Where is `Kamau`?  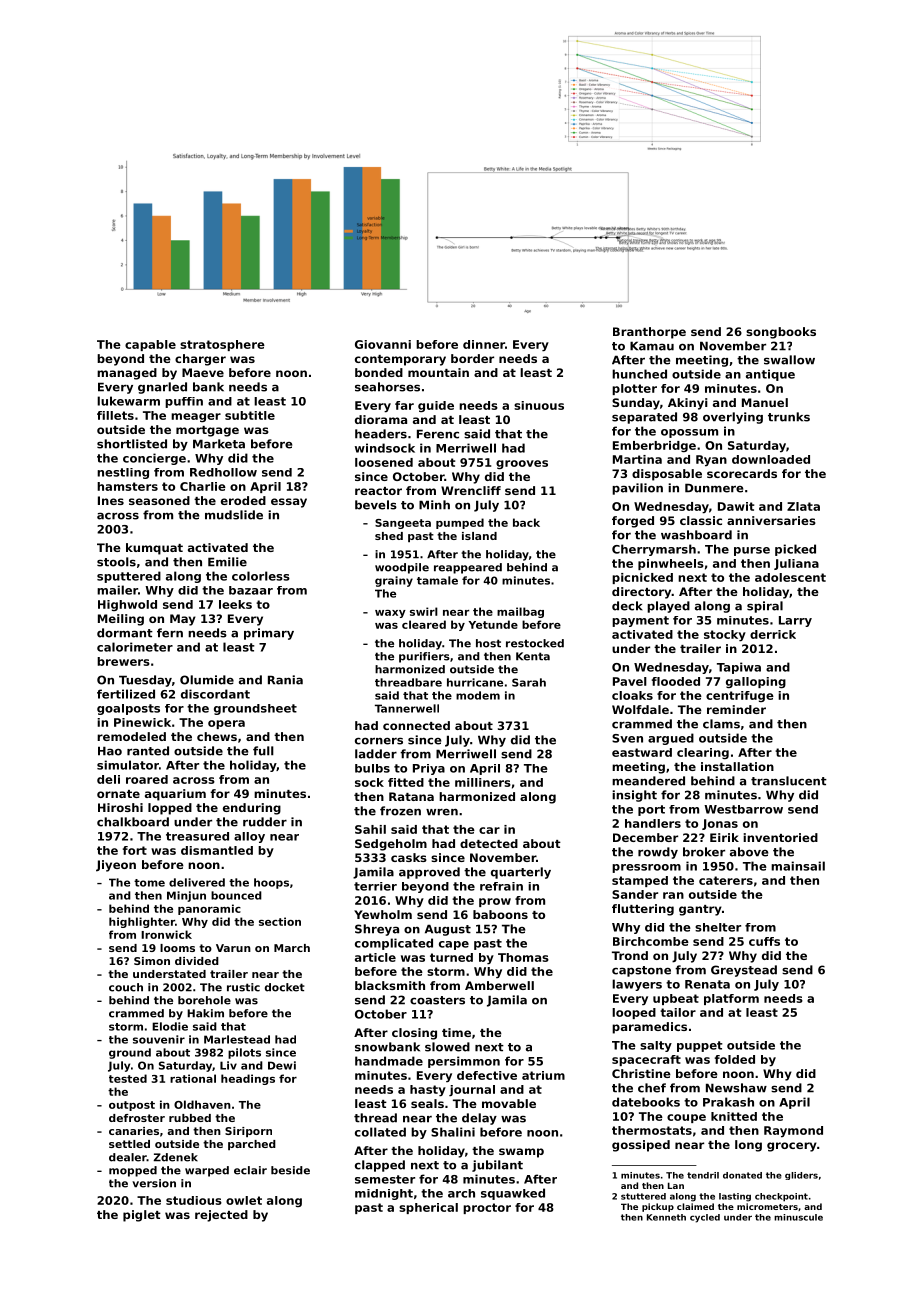
Kamau is located at coordinates (652, 346).
